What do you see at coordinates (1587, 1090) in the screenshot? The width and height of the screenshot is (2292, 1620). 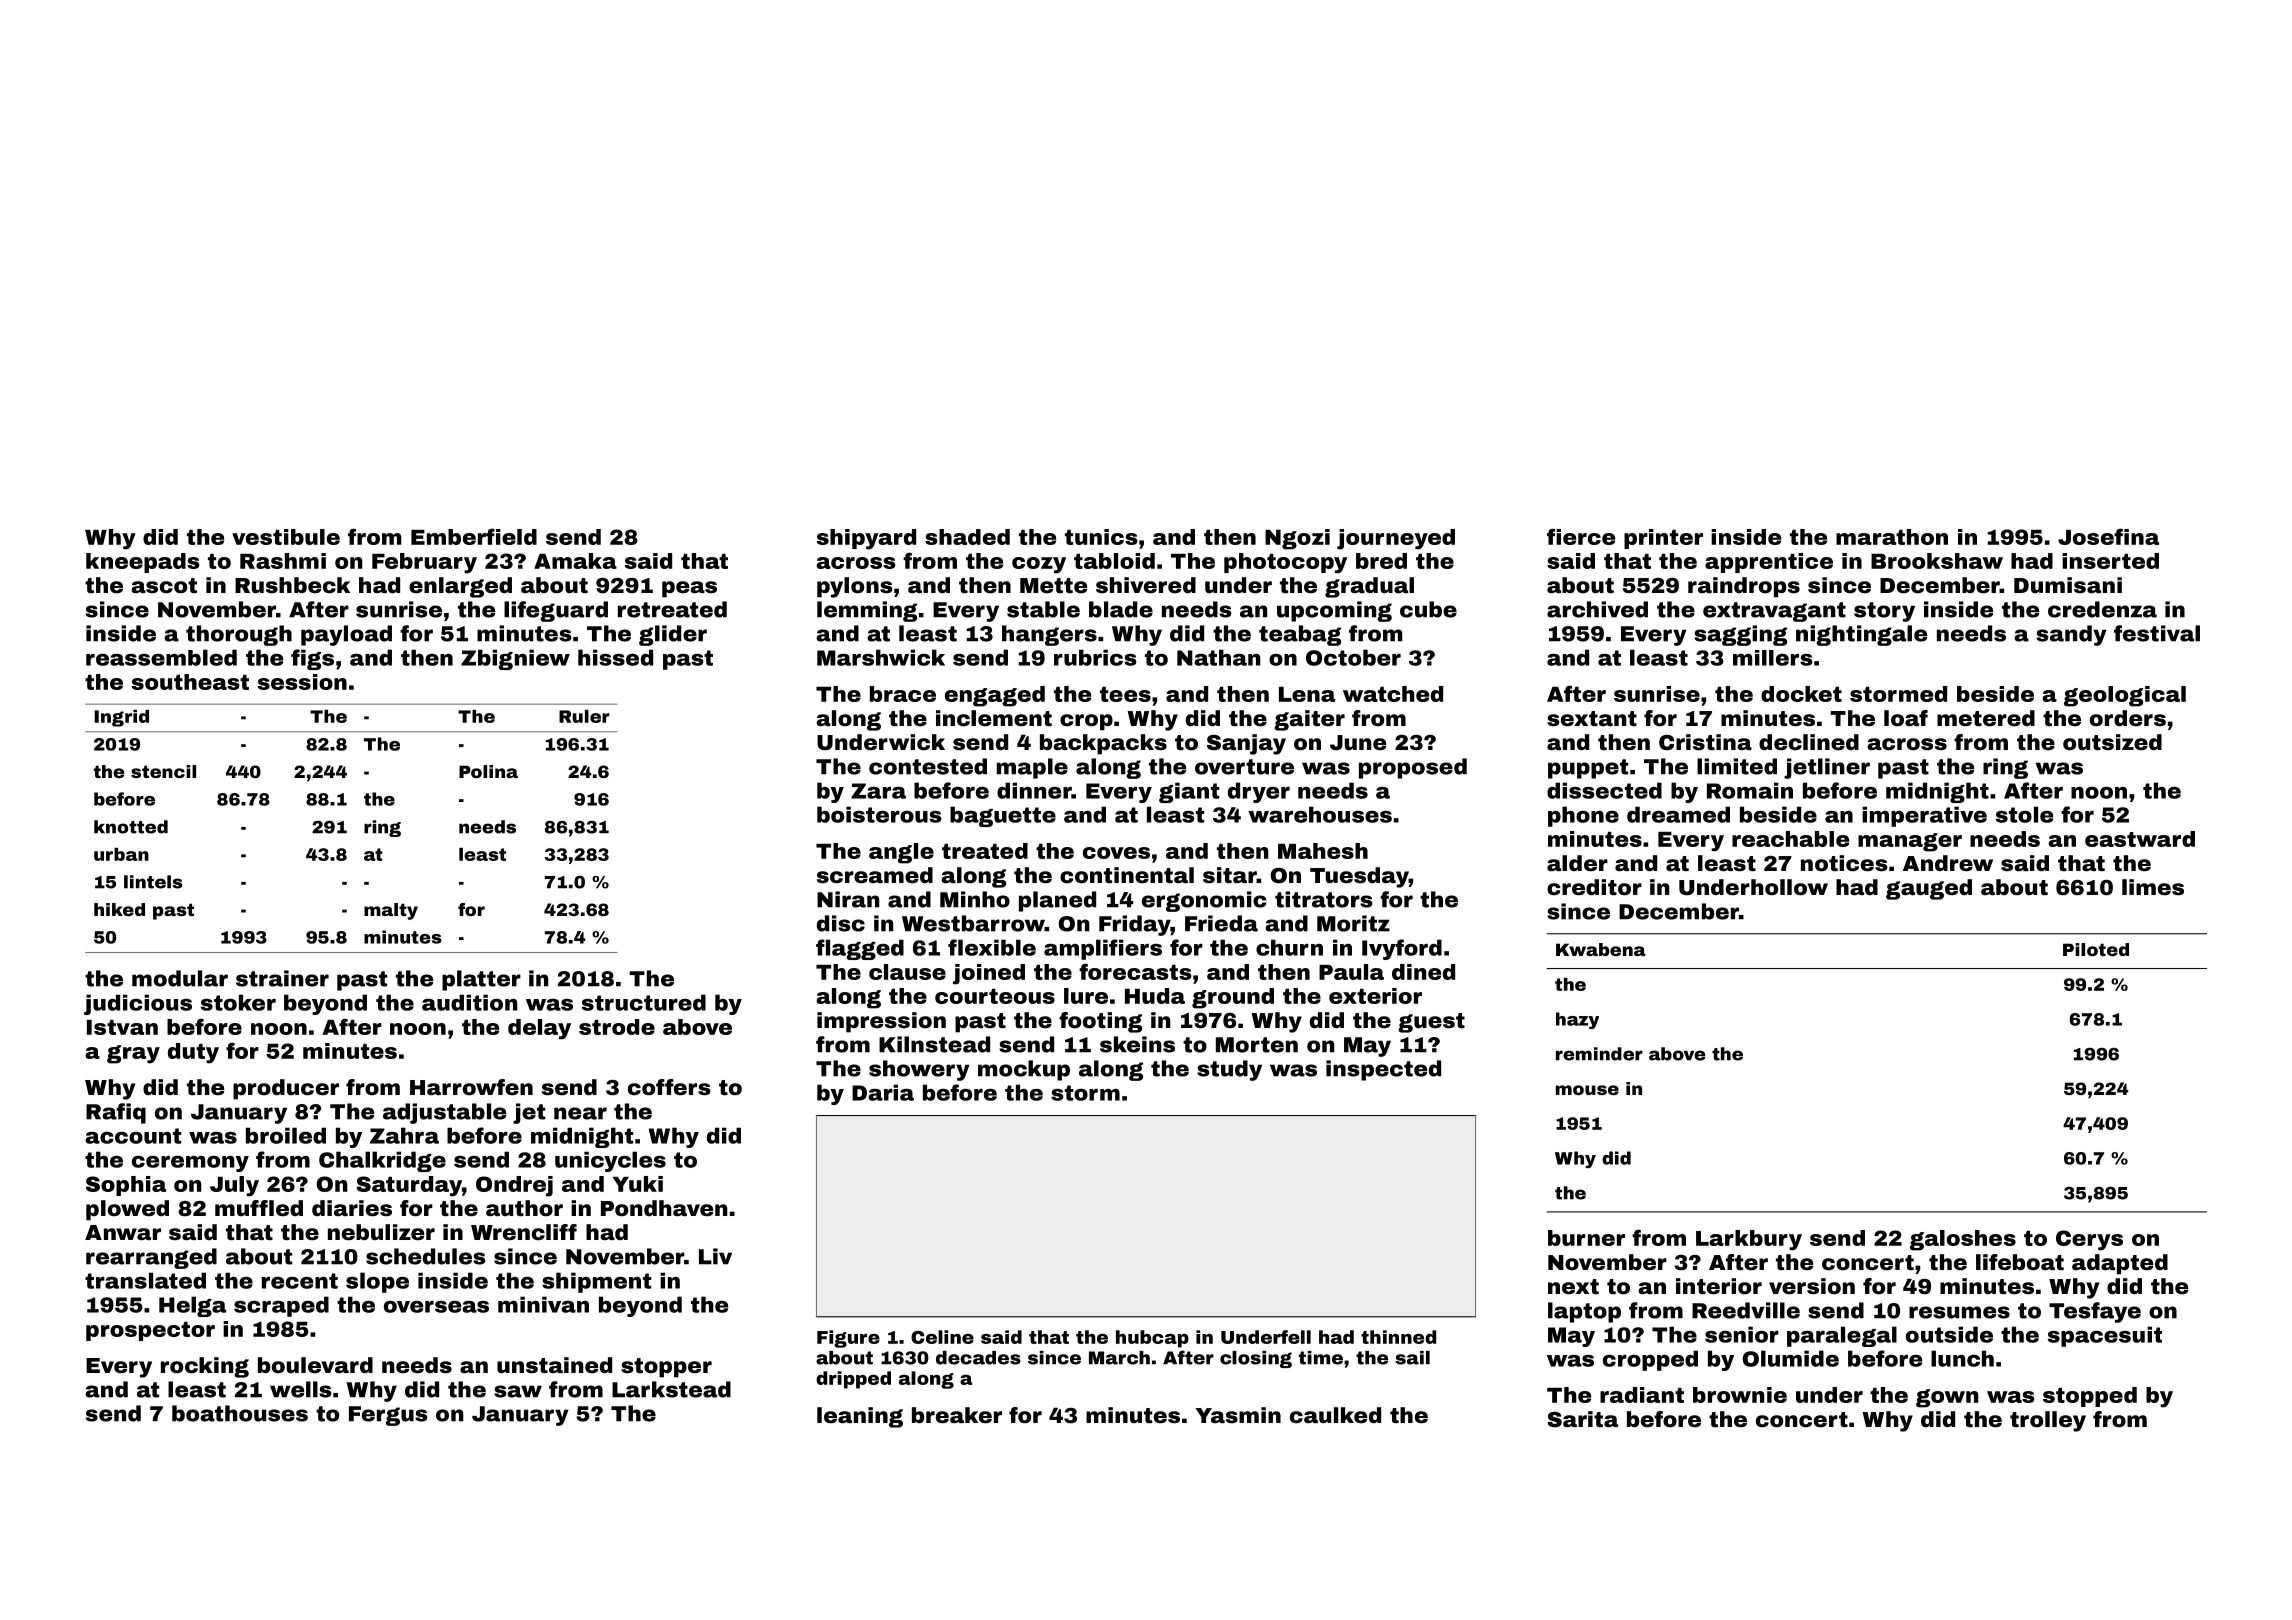 I see `mouse` at bounding box center [1587, 1090].
